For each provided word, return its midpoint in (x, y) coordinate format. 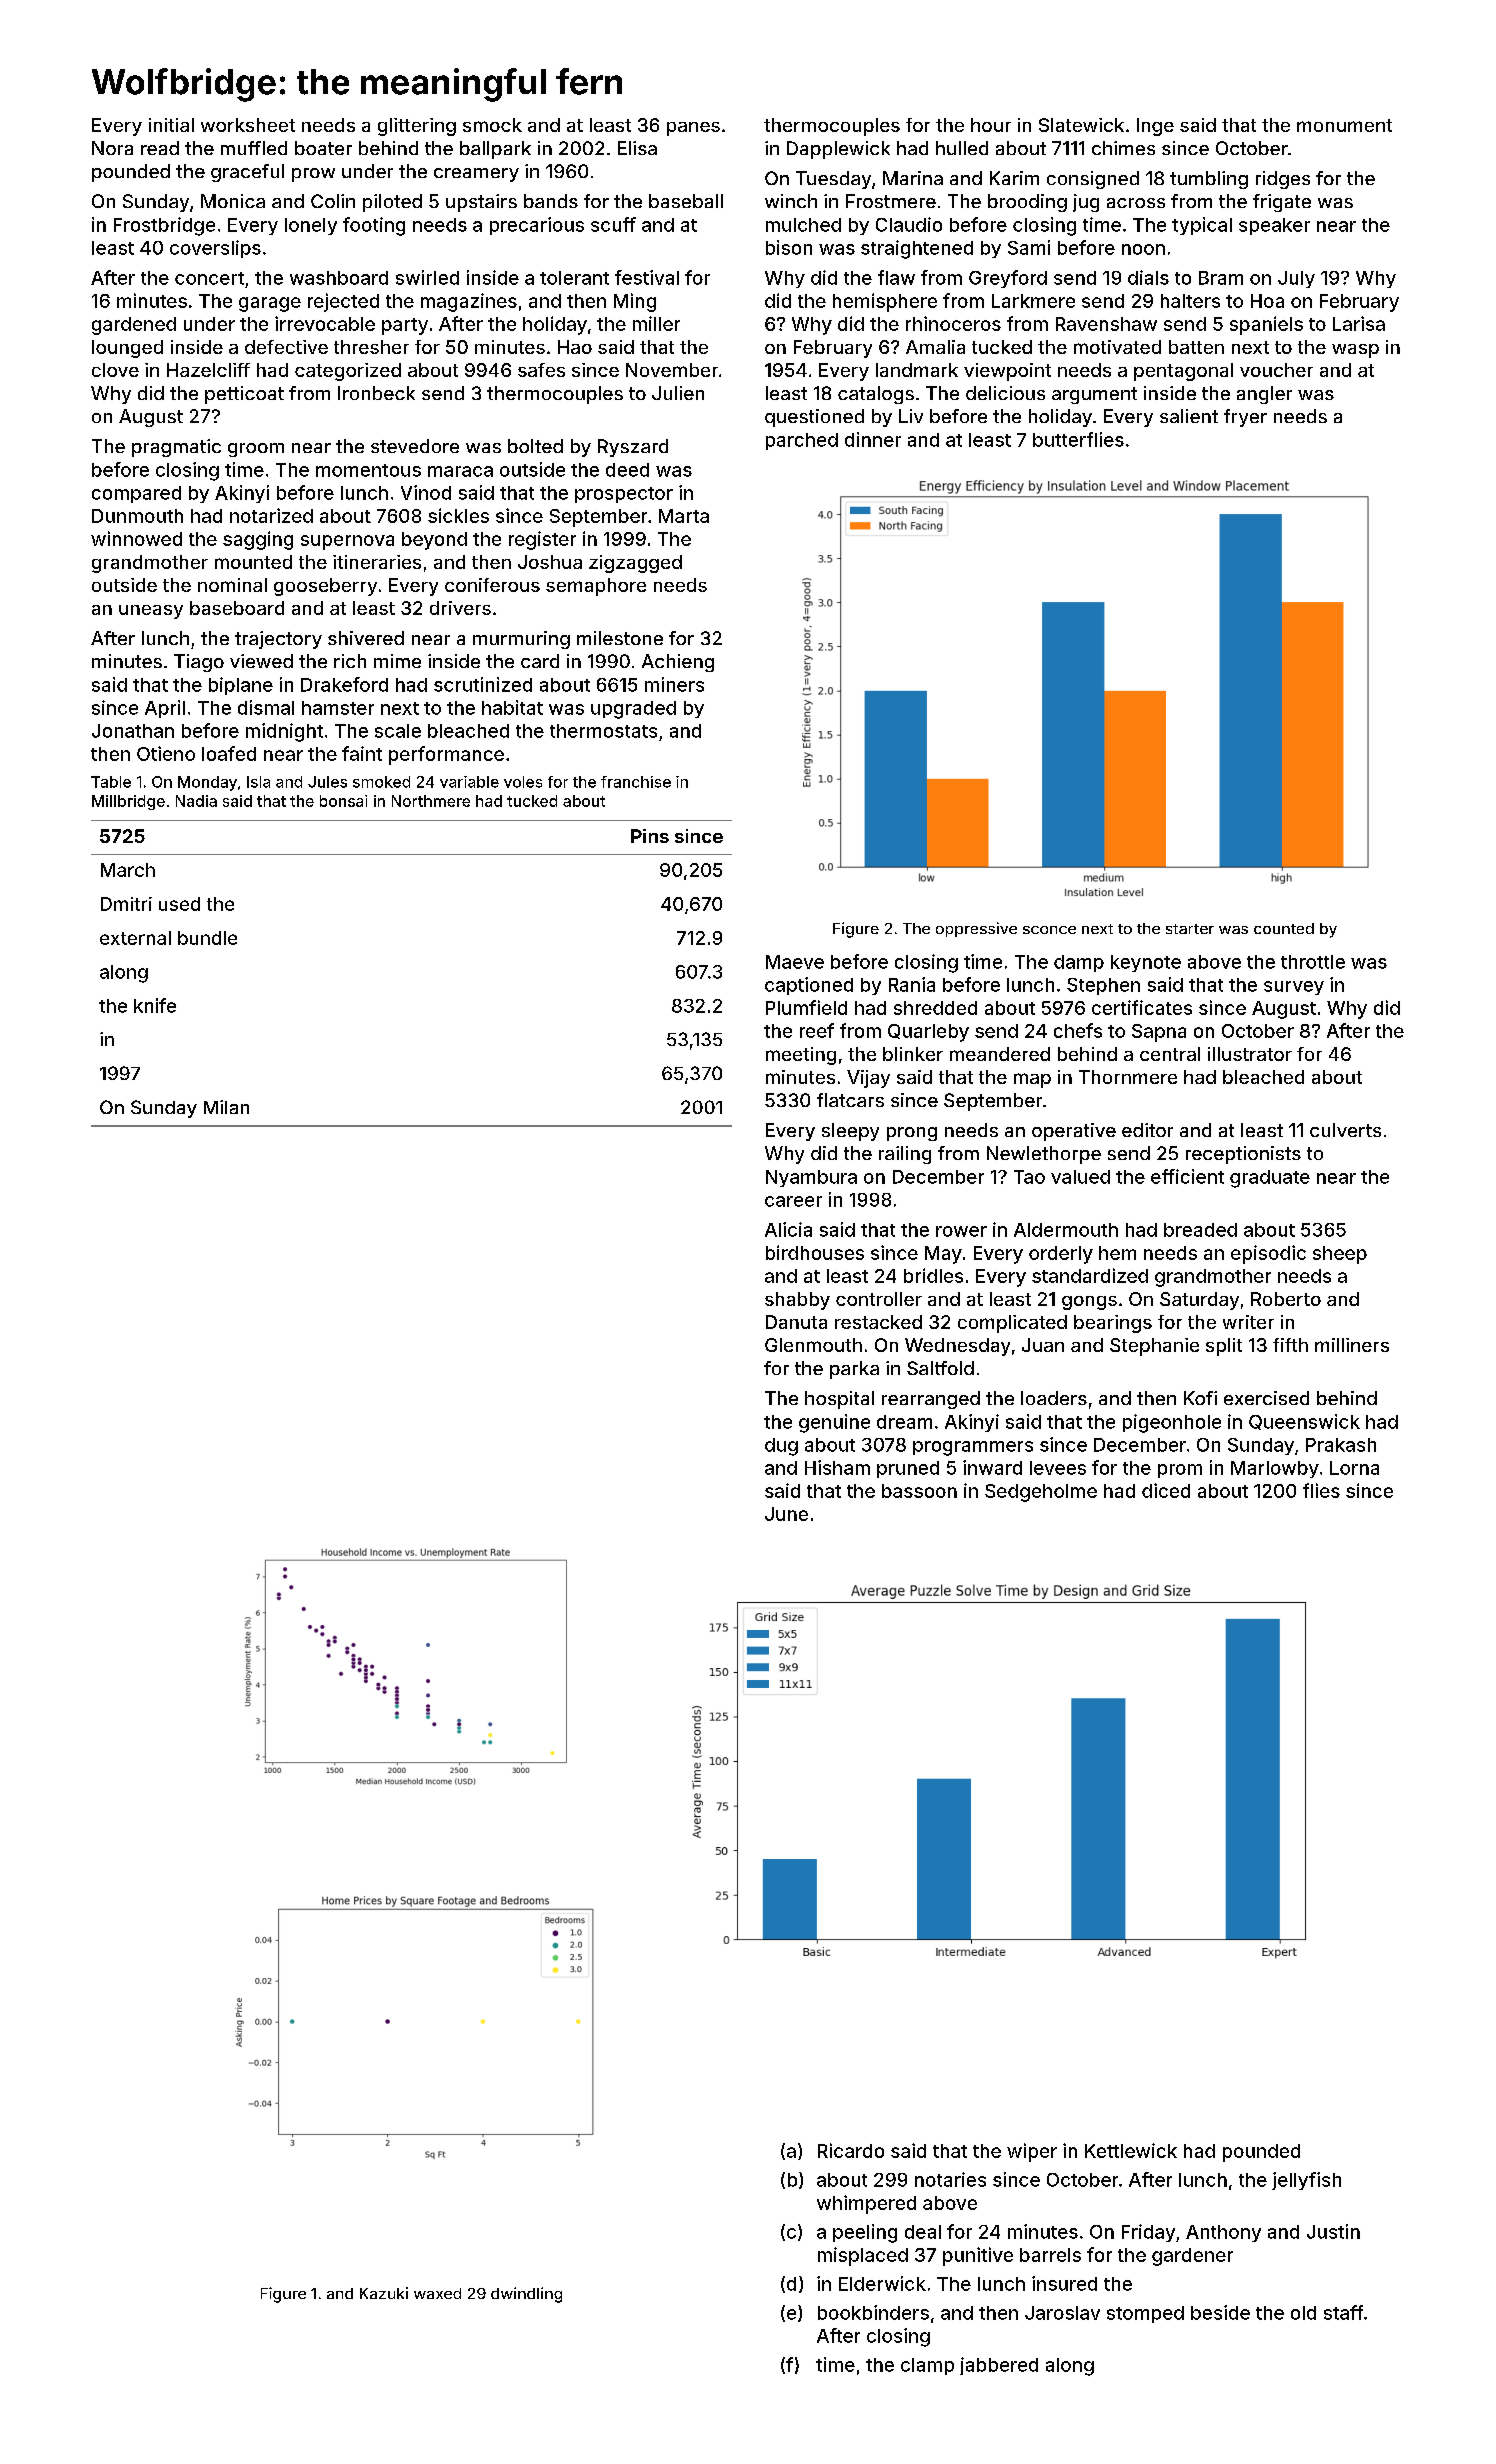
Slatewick (1081, 125)
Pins (650, 836)
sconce (1049, 930)
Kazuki (384, 2293)
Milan (226, 1107)
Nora (112, 148)
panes (693, 129)
